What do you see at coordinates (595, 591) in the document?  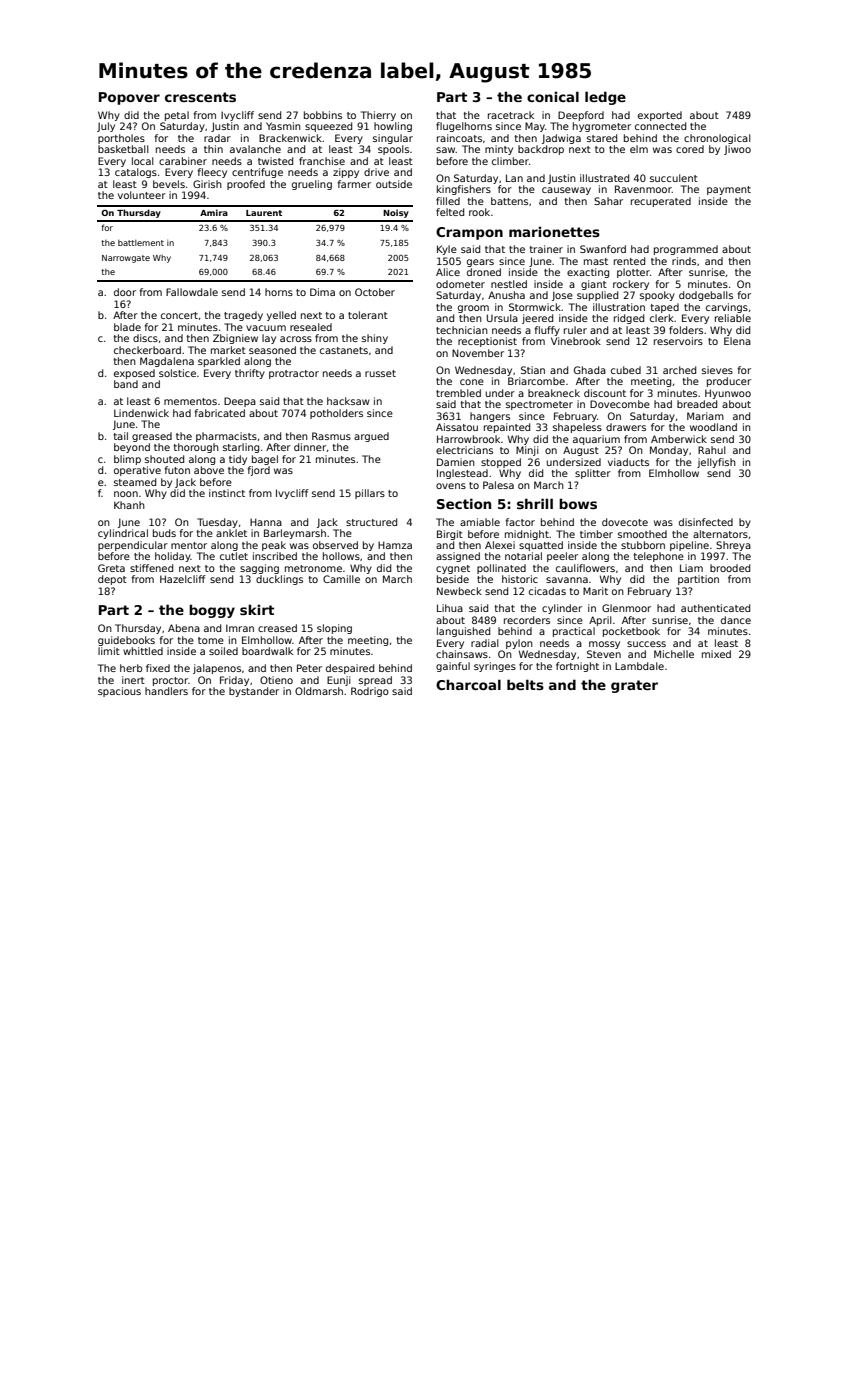 I see `Marit` at bounding box center [595, 591].
